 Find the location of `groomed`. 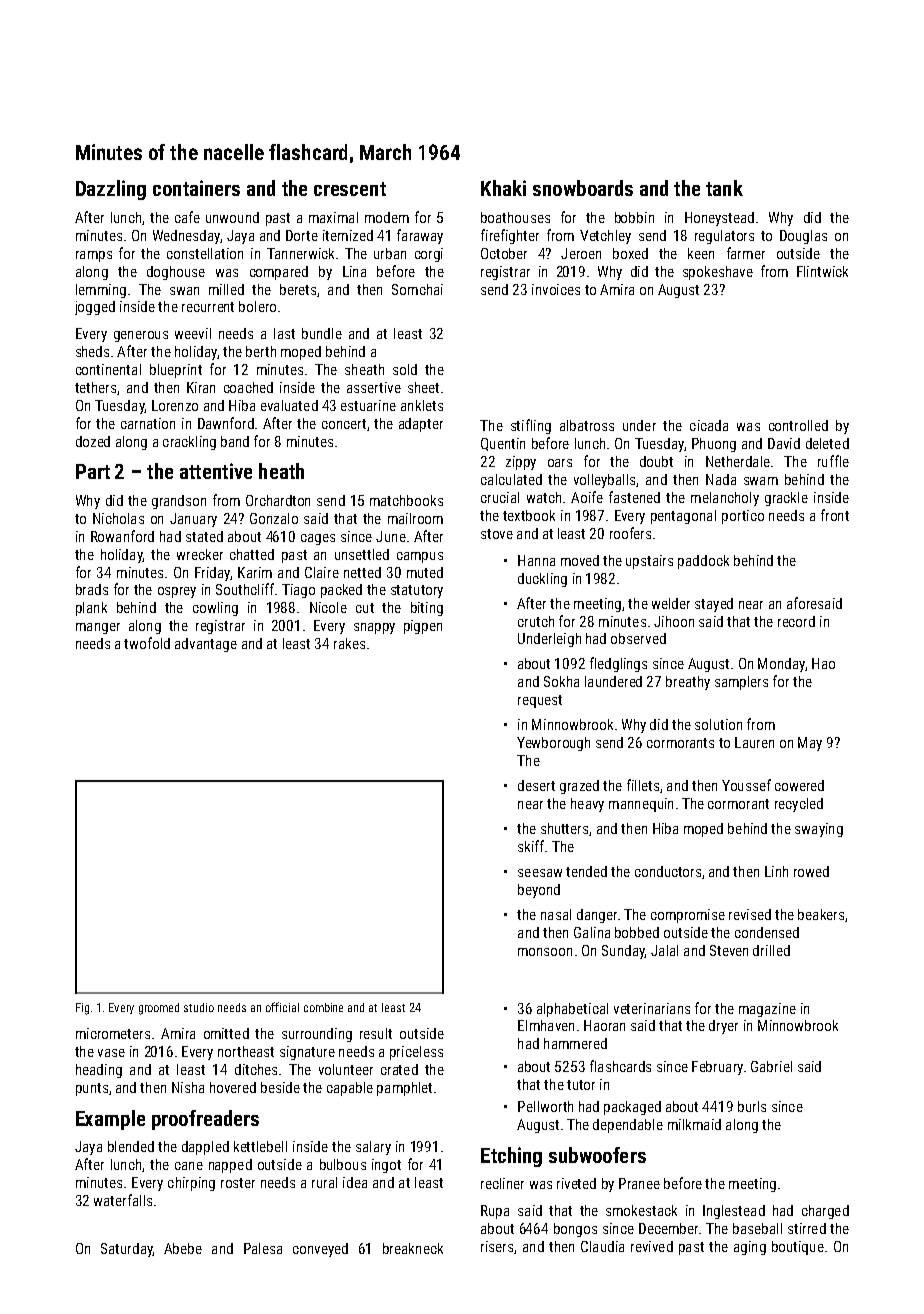

groomed is located at coordinates (159, 1009).
